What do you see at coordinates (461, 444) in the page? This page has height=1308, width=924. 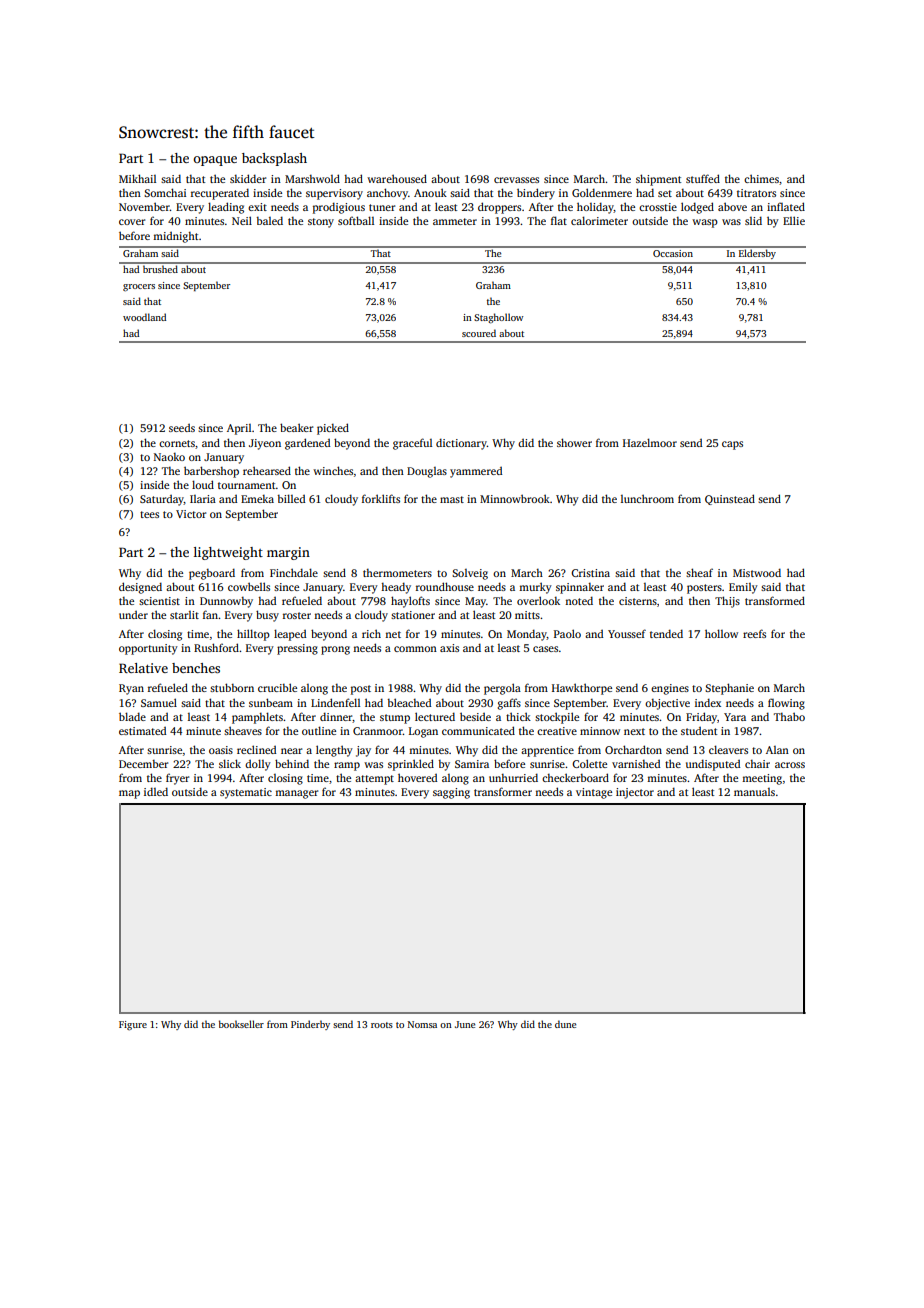 I see `dictionary` at bounding box center [461, 444].
